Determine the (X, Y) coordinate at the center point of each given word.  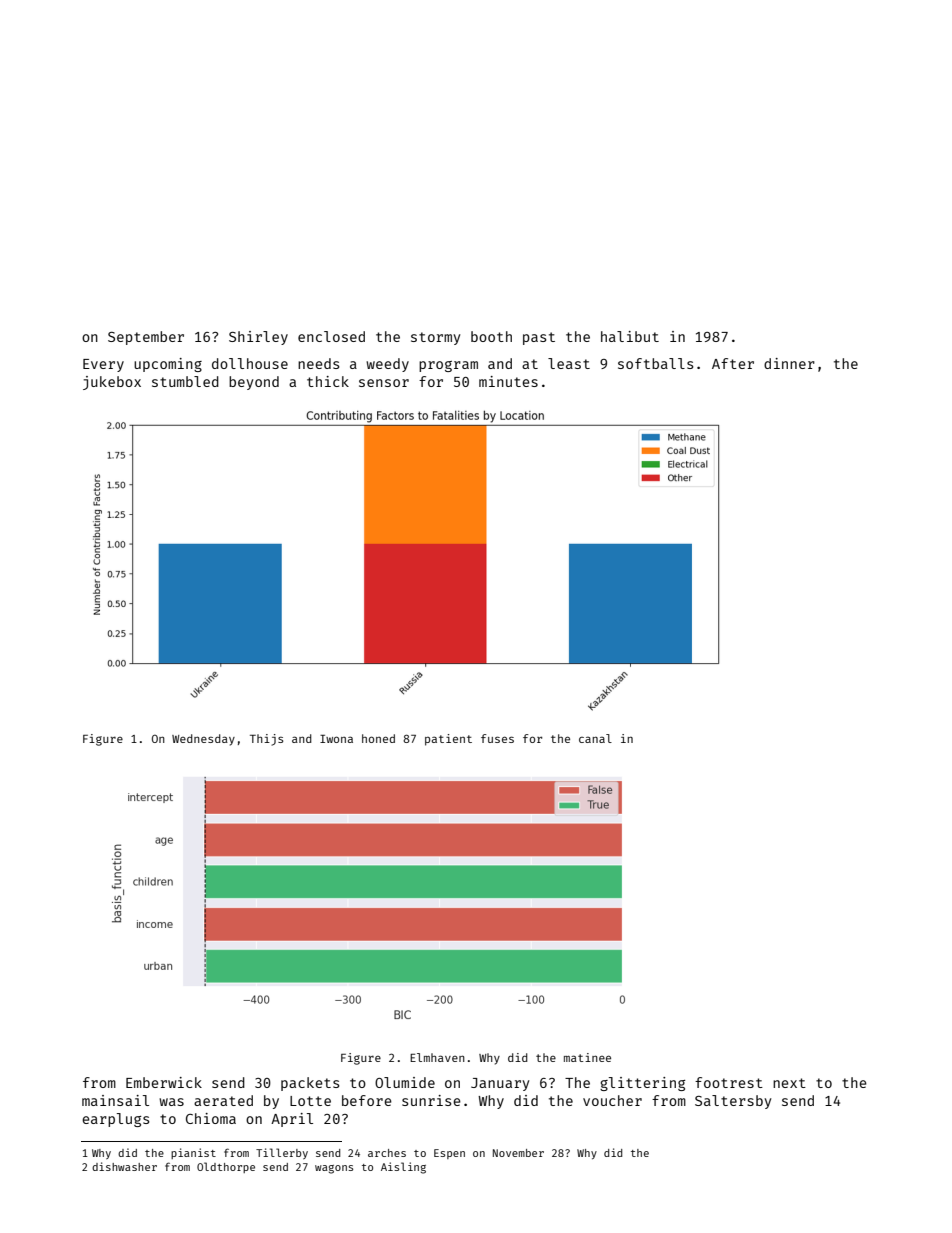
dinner (789, 363)
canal (595, 738)
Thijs (266, 740)
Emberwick (164, 1082)
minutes (508, 381)
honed (378, 738)
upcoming (168, 365)
